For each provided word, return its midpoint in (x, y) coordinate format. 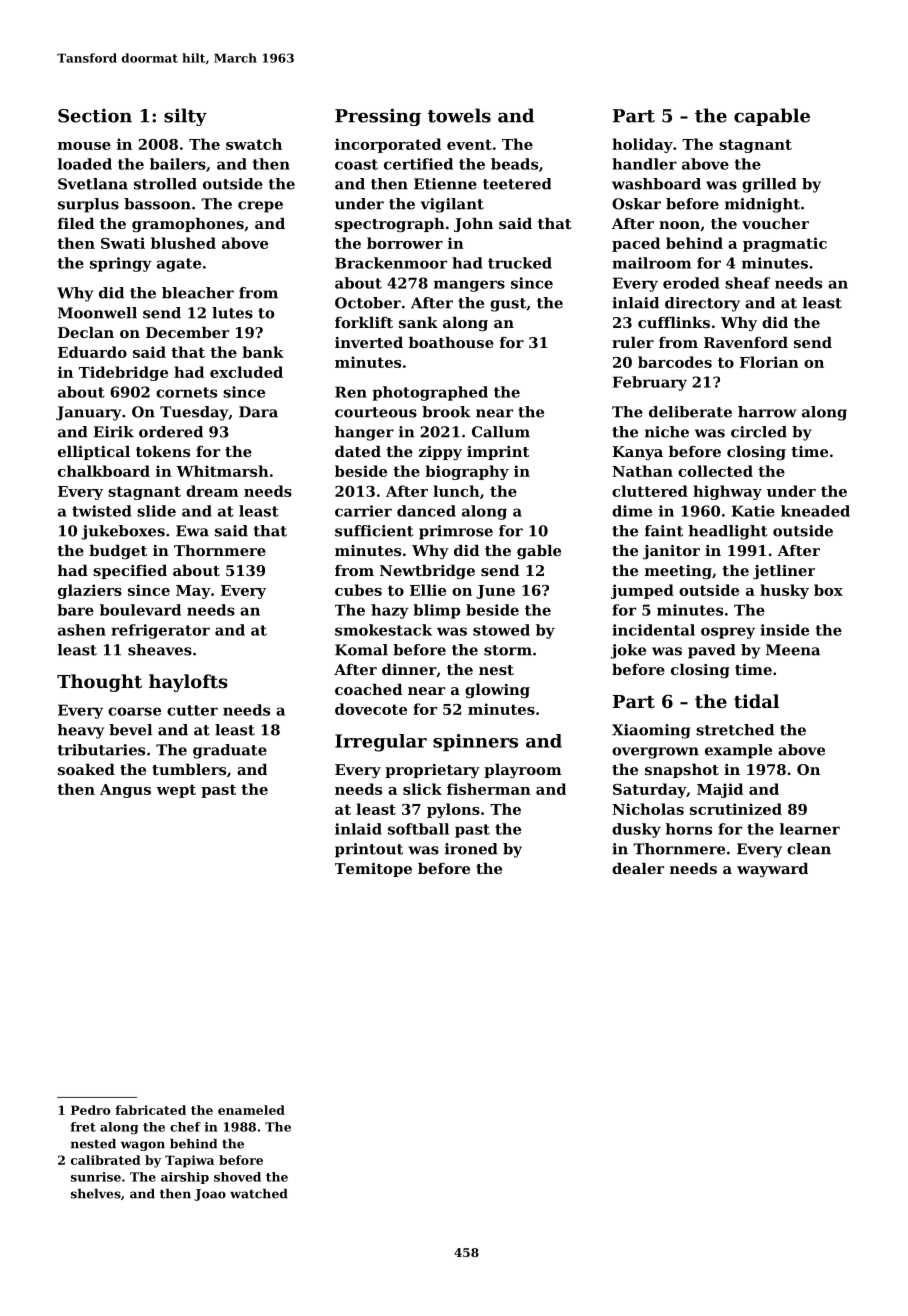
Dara (258, 412)
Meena (793, 650)
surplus (88, 205)
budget (118, 552)
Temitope (373, 870)
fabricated (150, 1110)
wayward (772, 870)
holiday (642, 145)
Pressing (378, 117)
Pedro (90, 1110)
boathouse (451, 342)
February (650, 383)
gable (539, 552)
